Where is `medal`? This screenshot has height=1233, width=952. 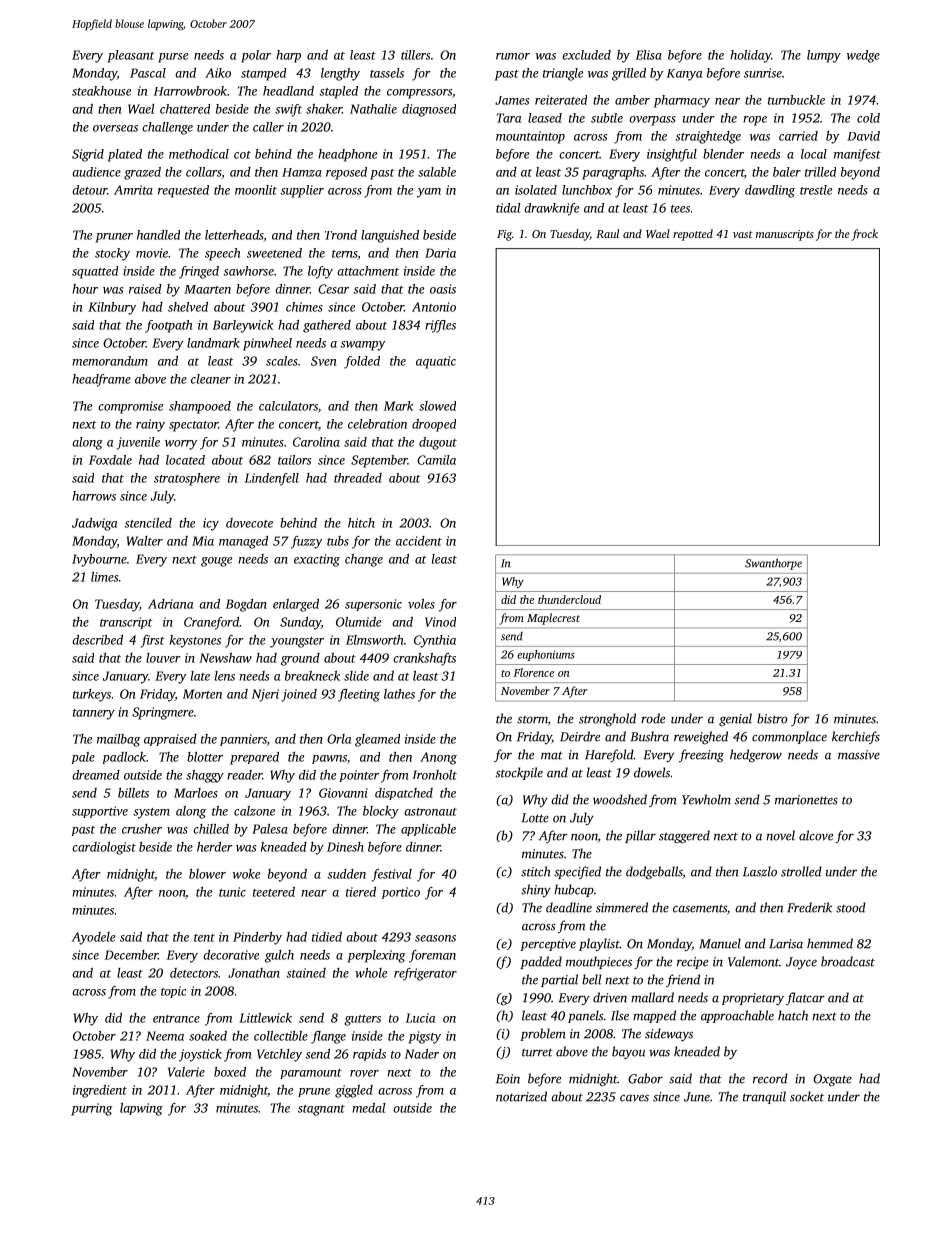 medal is located at coordinates (369, 1108).
